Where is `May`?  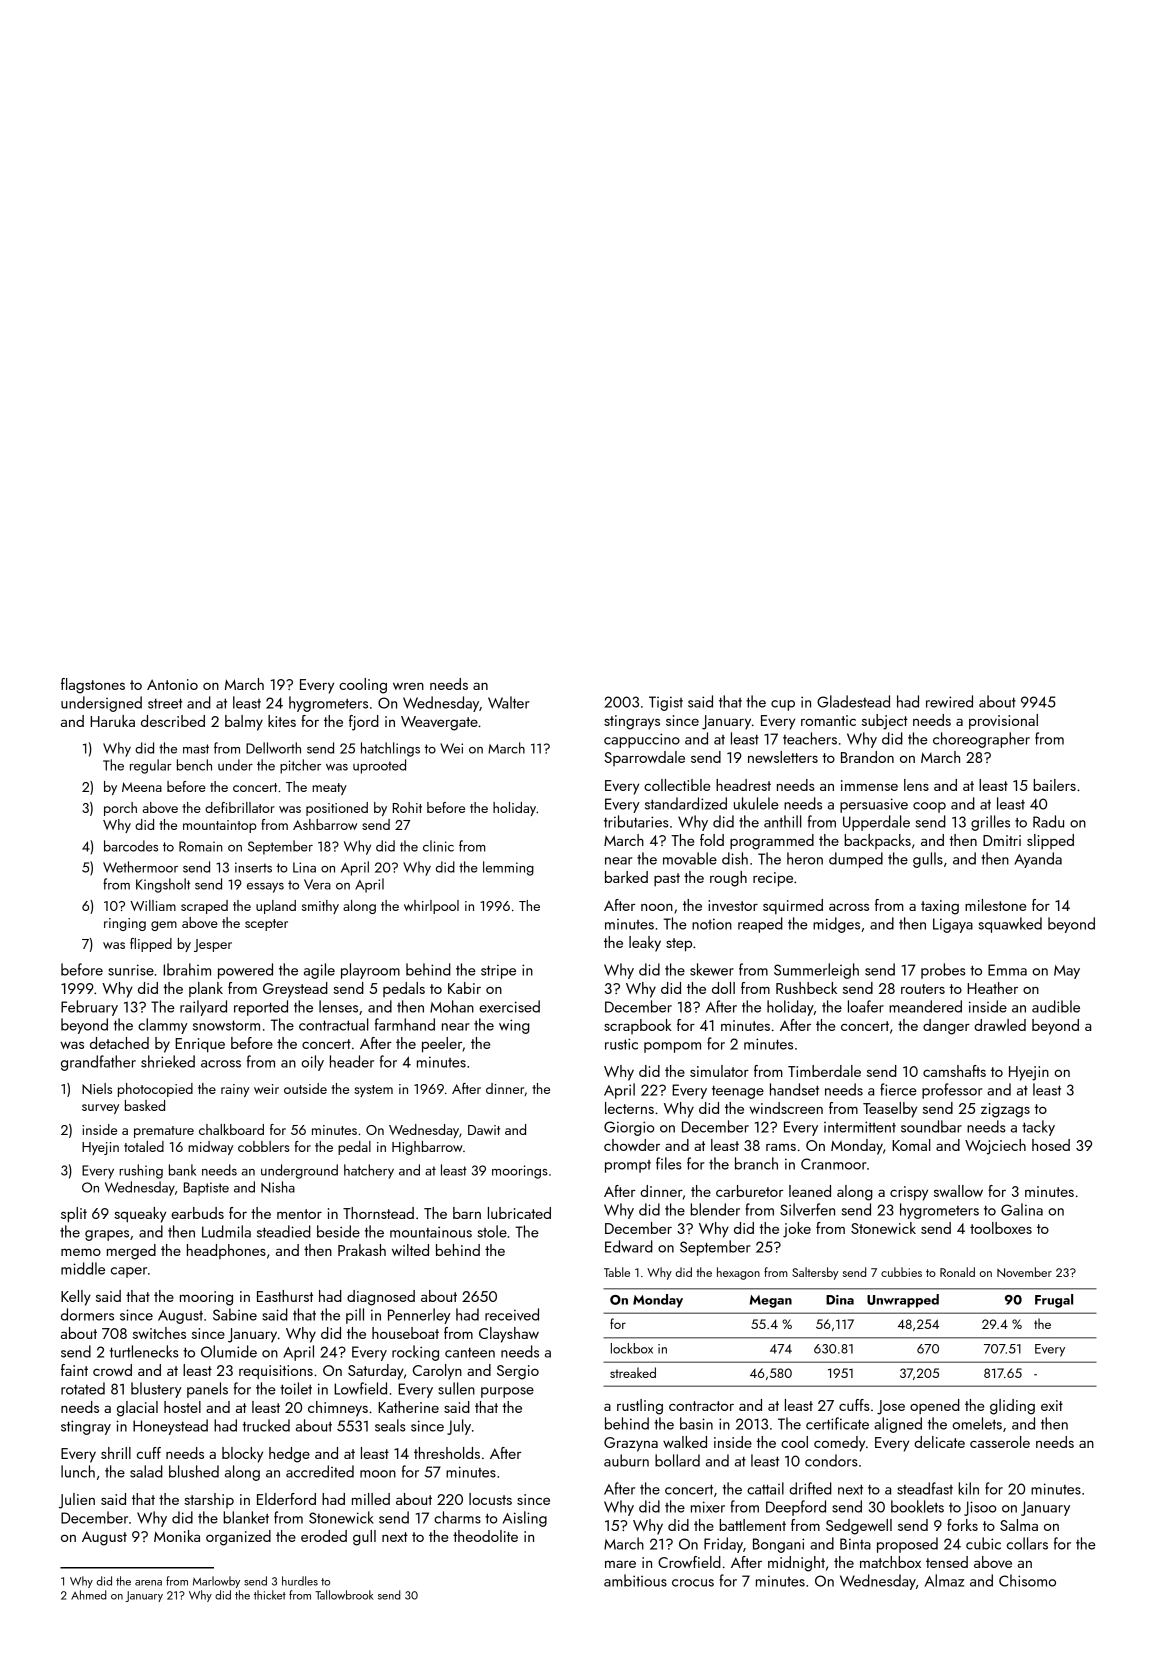 May is located at coordinates (1067, 972).
